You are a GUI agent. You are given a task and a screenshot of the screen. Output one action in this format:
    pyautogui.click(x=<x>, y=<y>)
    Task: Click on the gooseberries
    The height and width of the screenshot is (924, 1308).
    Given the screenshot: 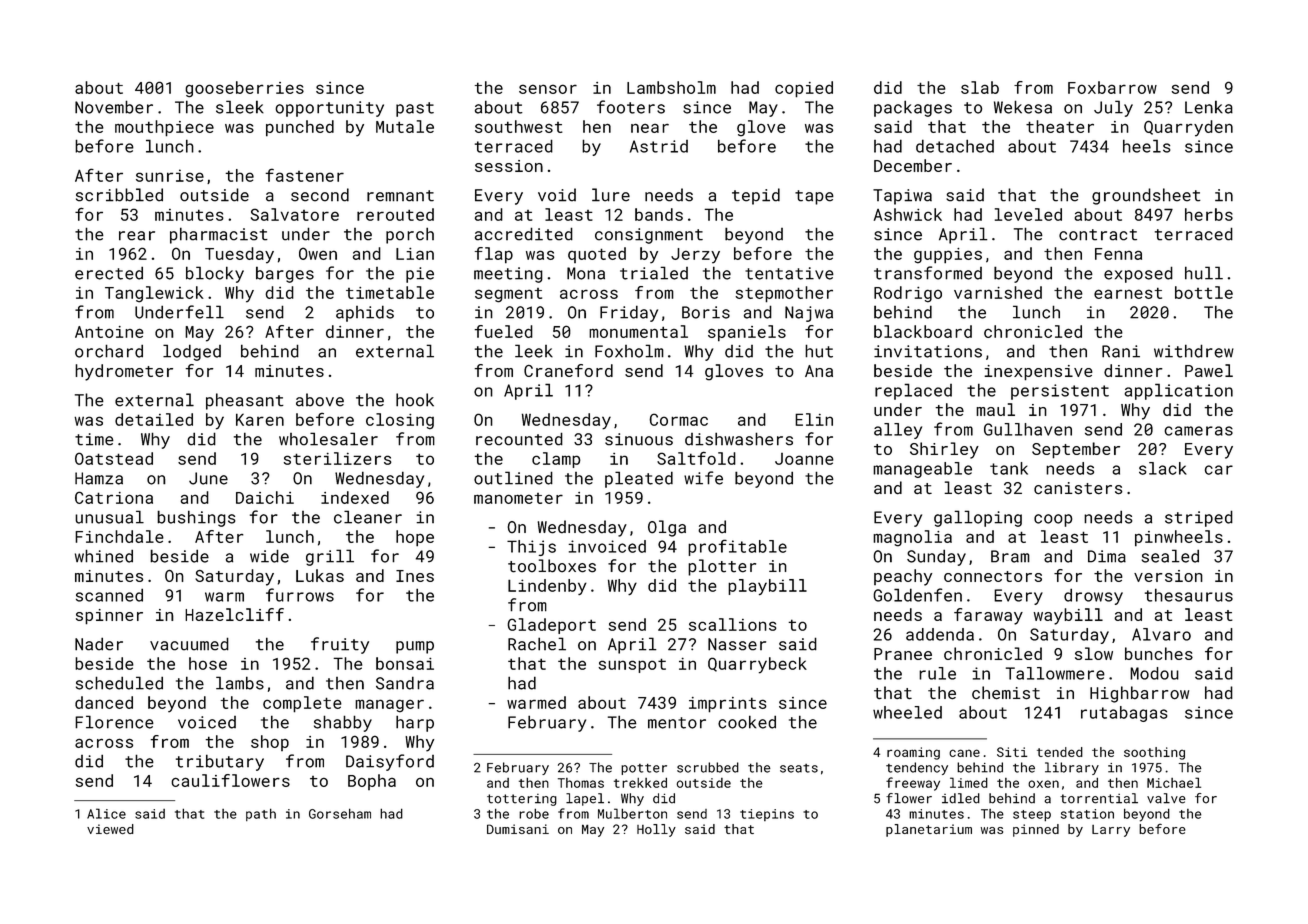 What is the action you would take?
    pyautogui.click(x=244, y=89)
